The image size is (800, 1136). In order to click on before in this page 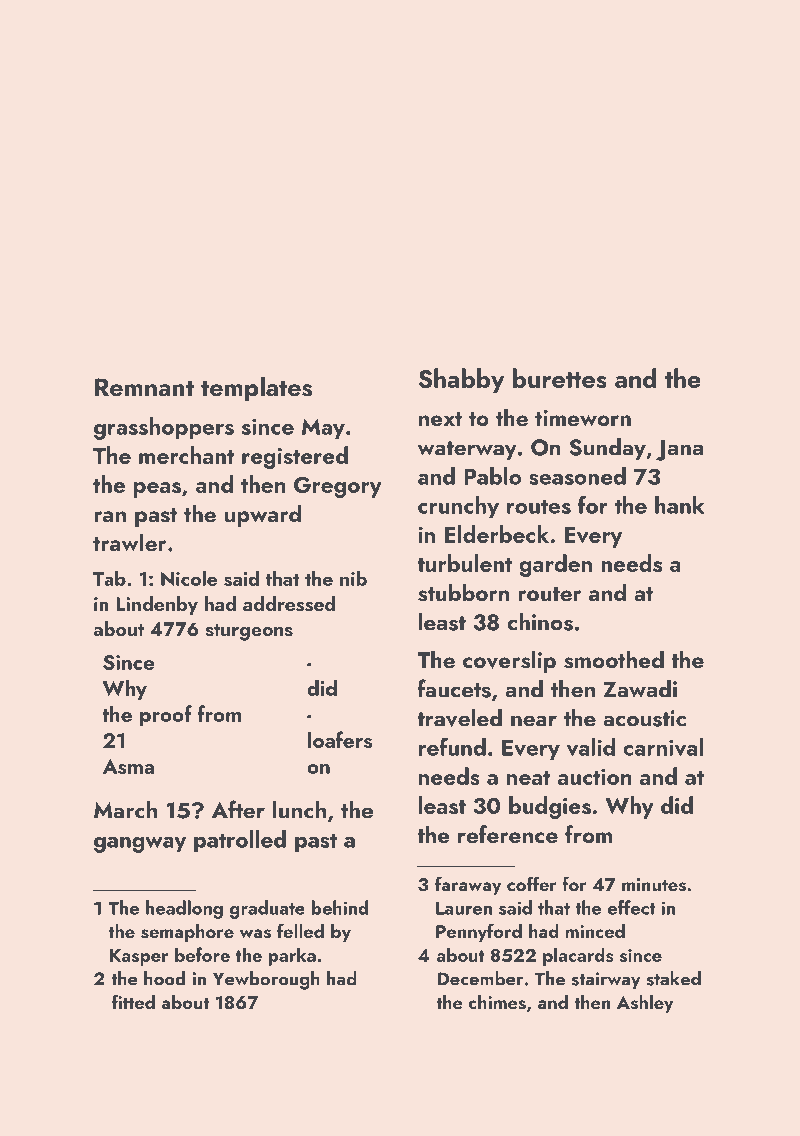, I will do `click(202, 954)`.
